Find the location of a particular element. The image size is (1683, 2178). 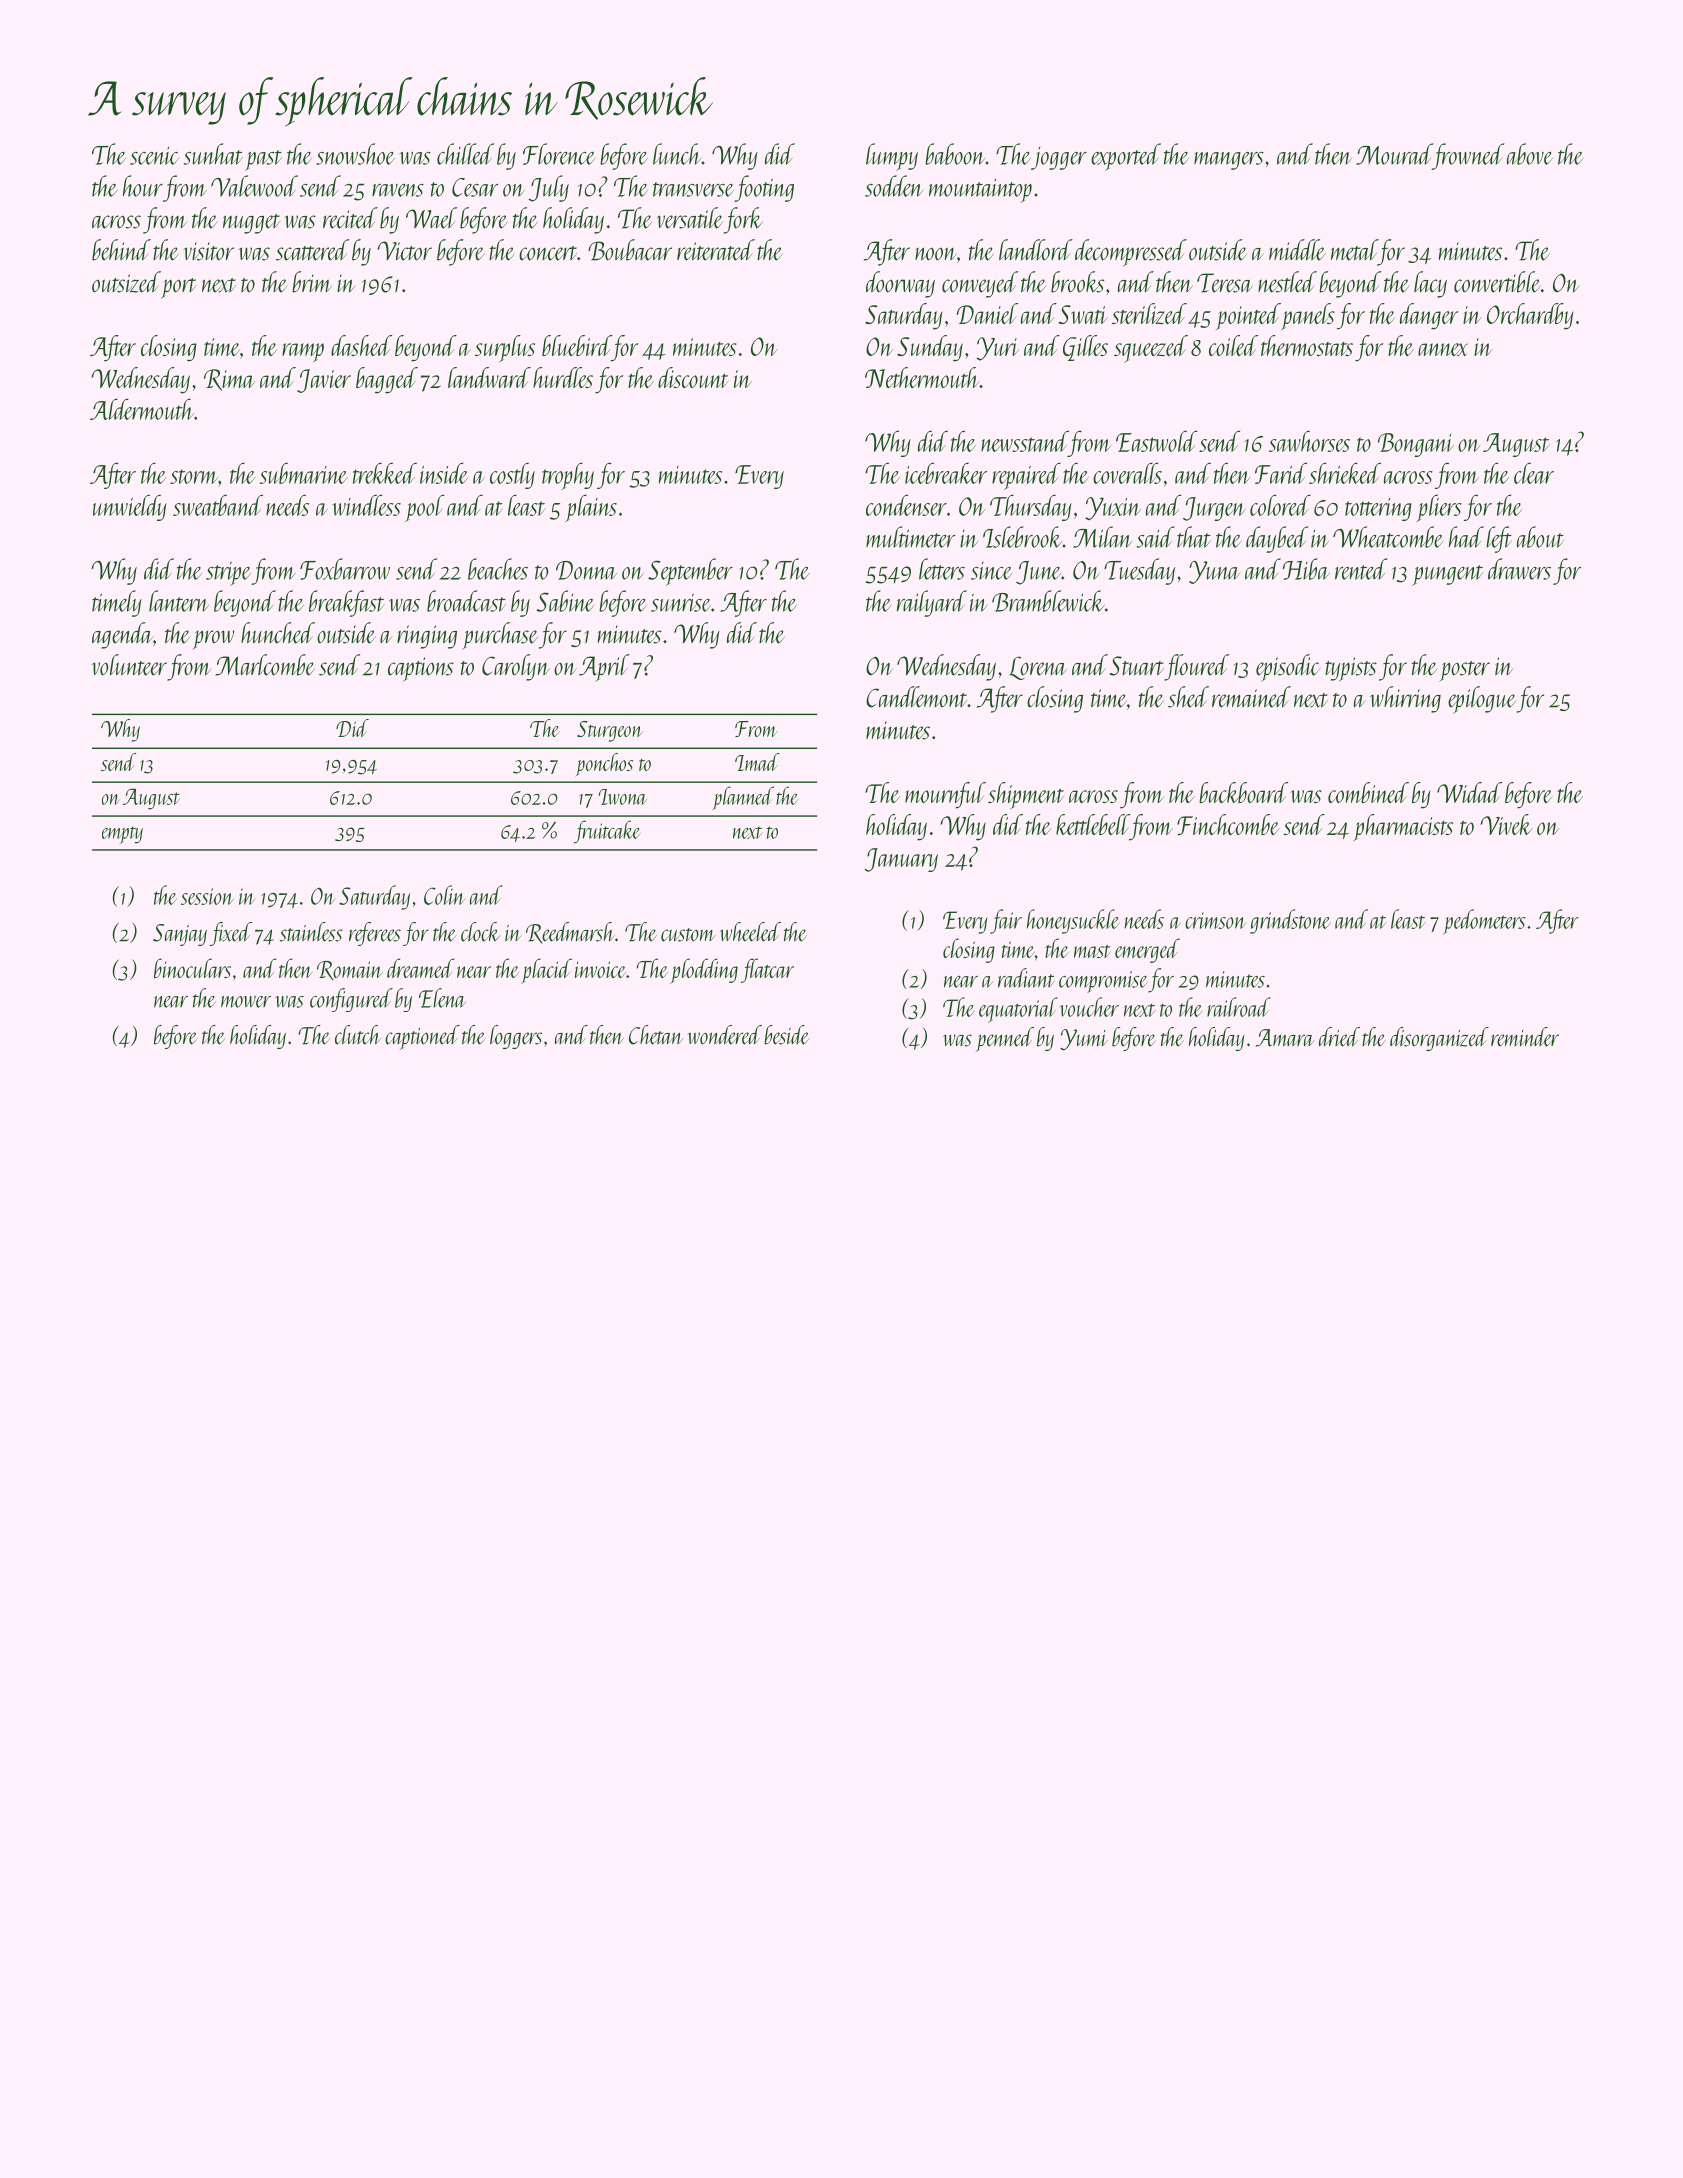

backboard is located at coordinates (1243, 792).
